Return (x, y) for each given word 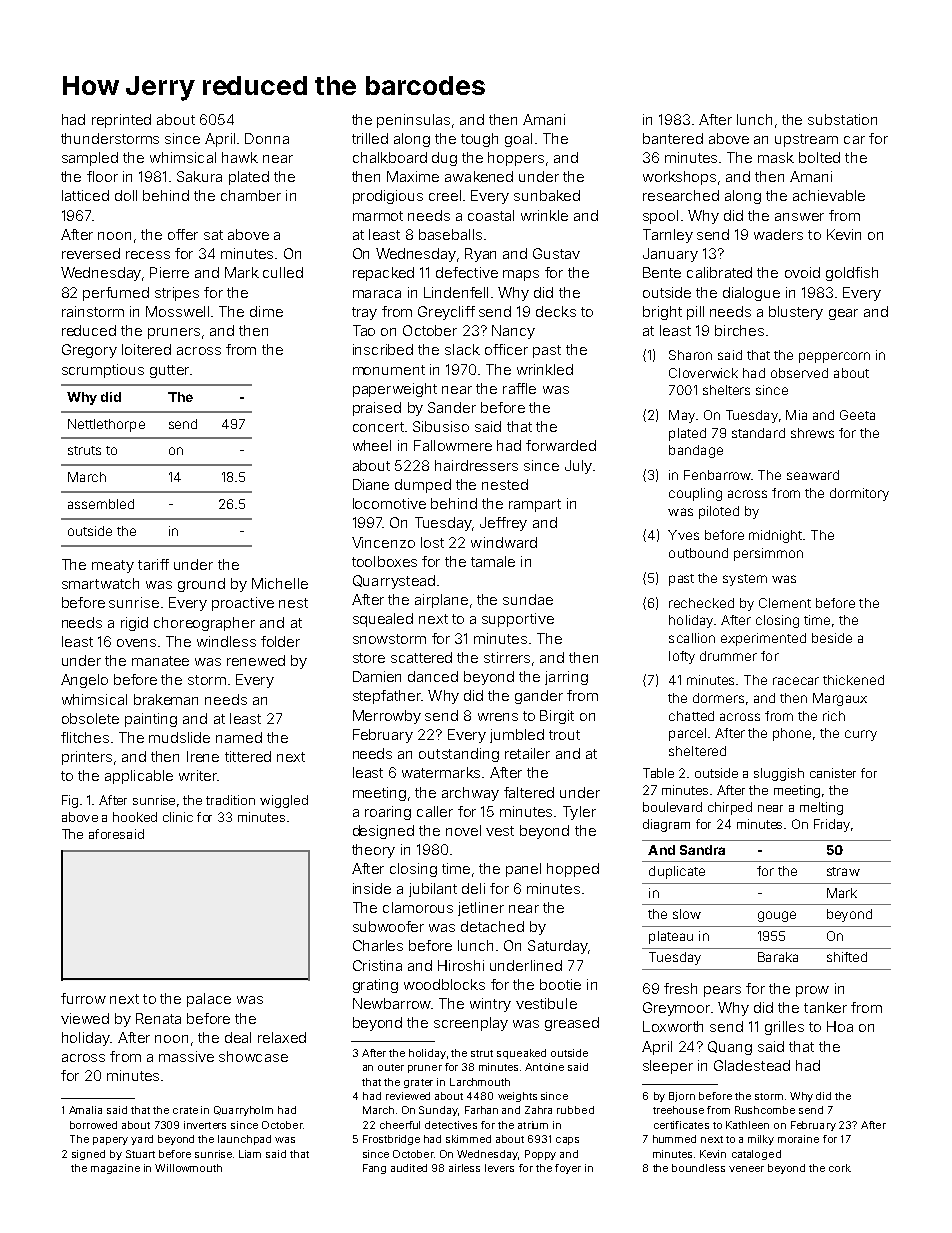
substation (842, 119)
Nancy (513, 332)
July (578, 467)
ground (201, 585)
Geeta (857, 415)
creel (445, 195)
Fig (70, 801)
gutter (169, 371)
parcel (687, 734)
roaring (388, 813)
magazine (115, 1169)
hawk (240, 157)
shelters (726, 390)
